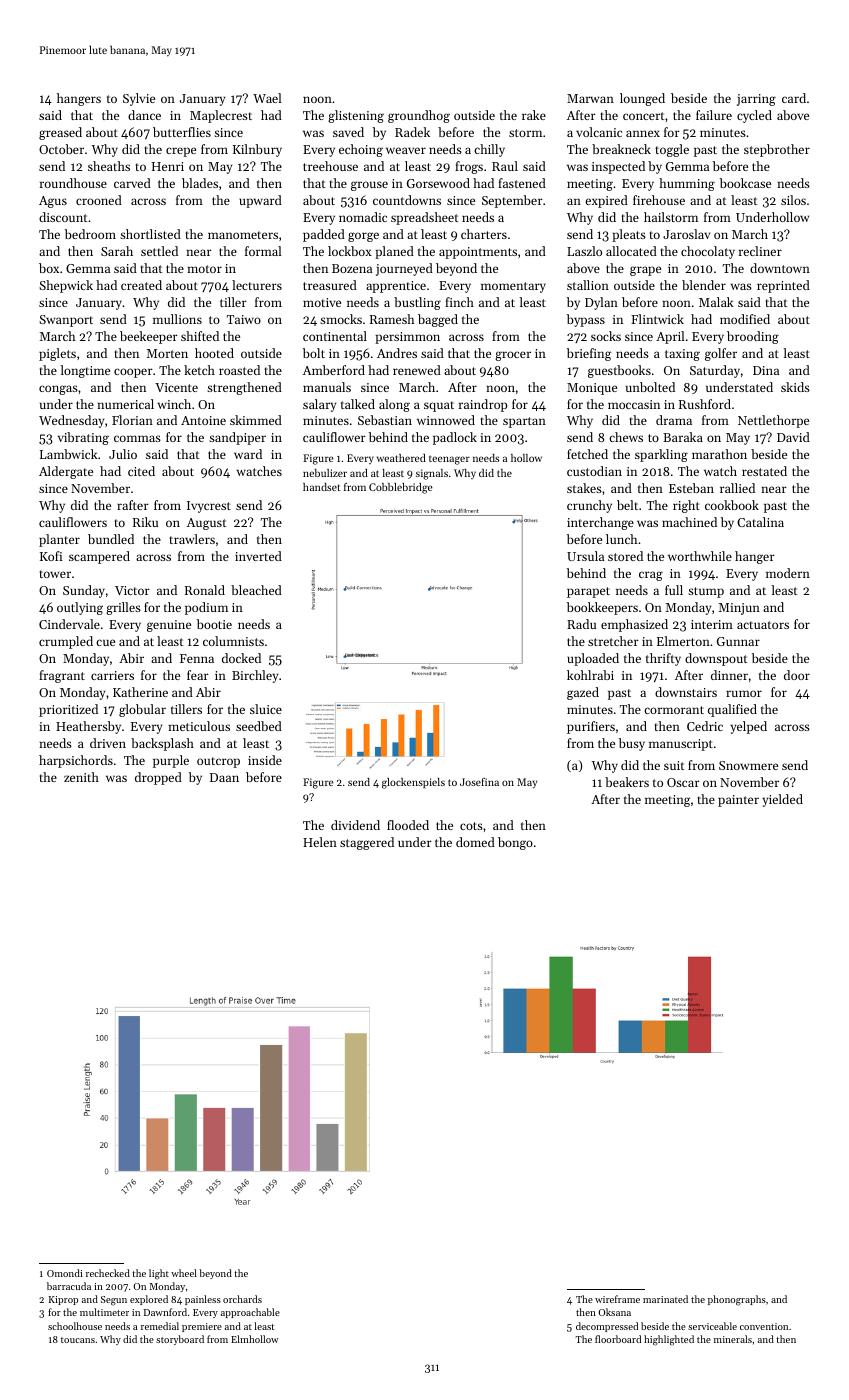 The width and height of the screenshot is (849, 1400). I want to click on talked, so click(358, 404).
